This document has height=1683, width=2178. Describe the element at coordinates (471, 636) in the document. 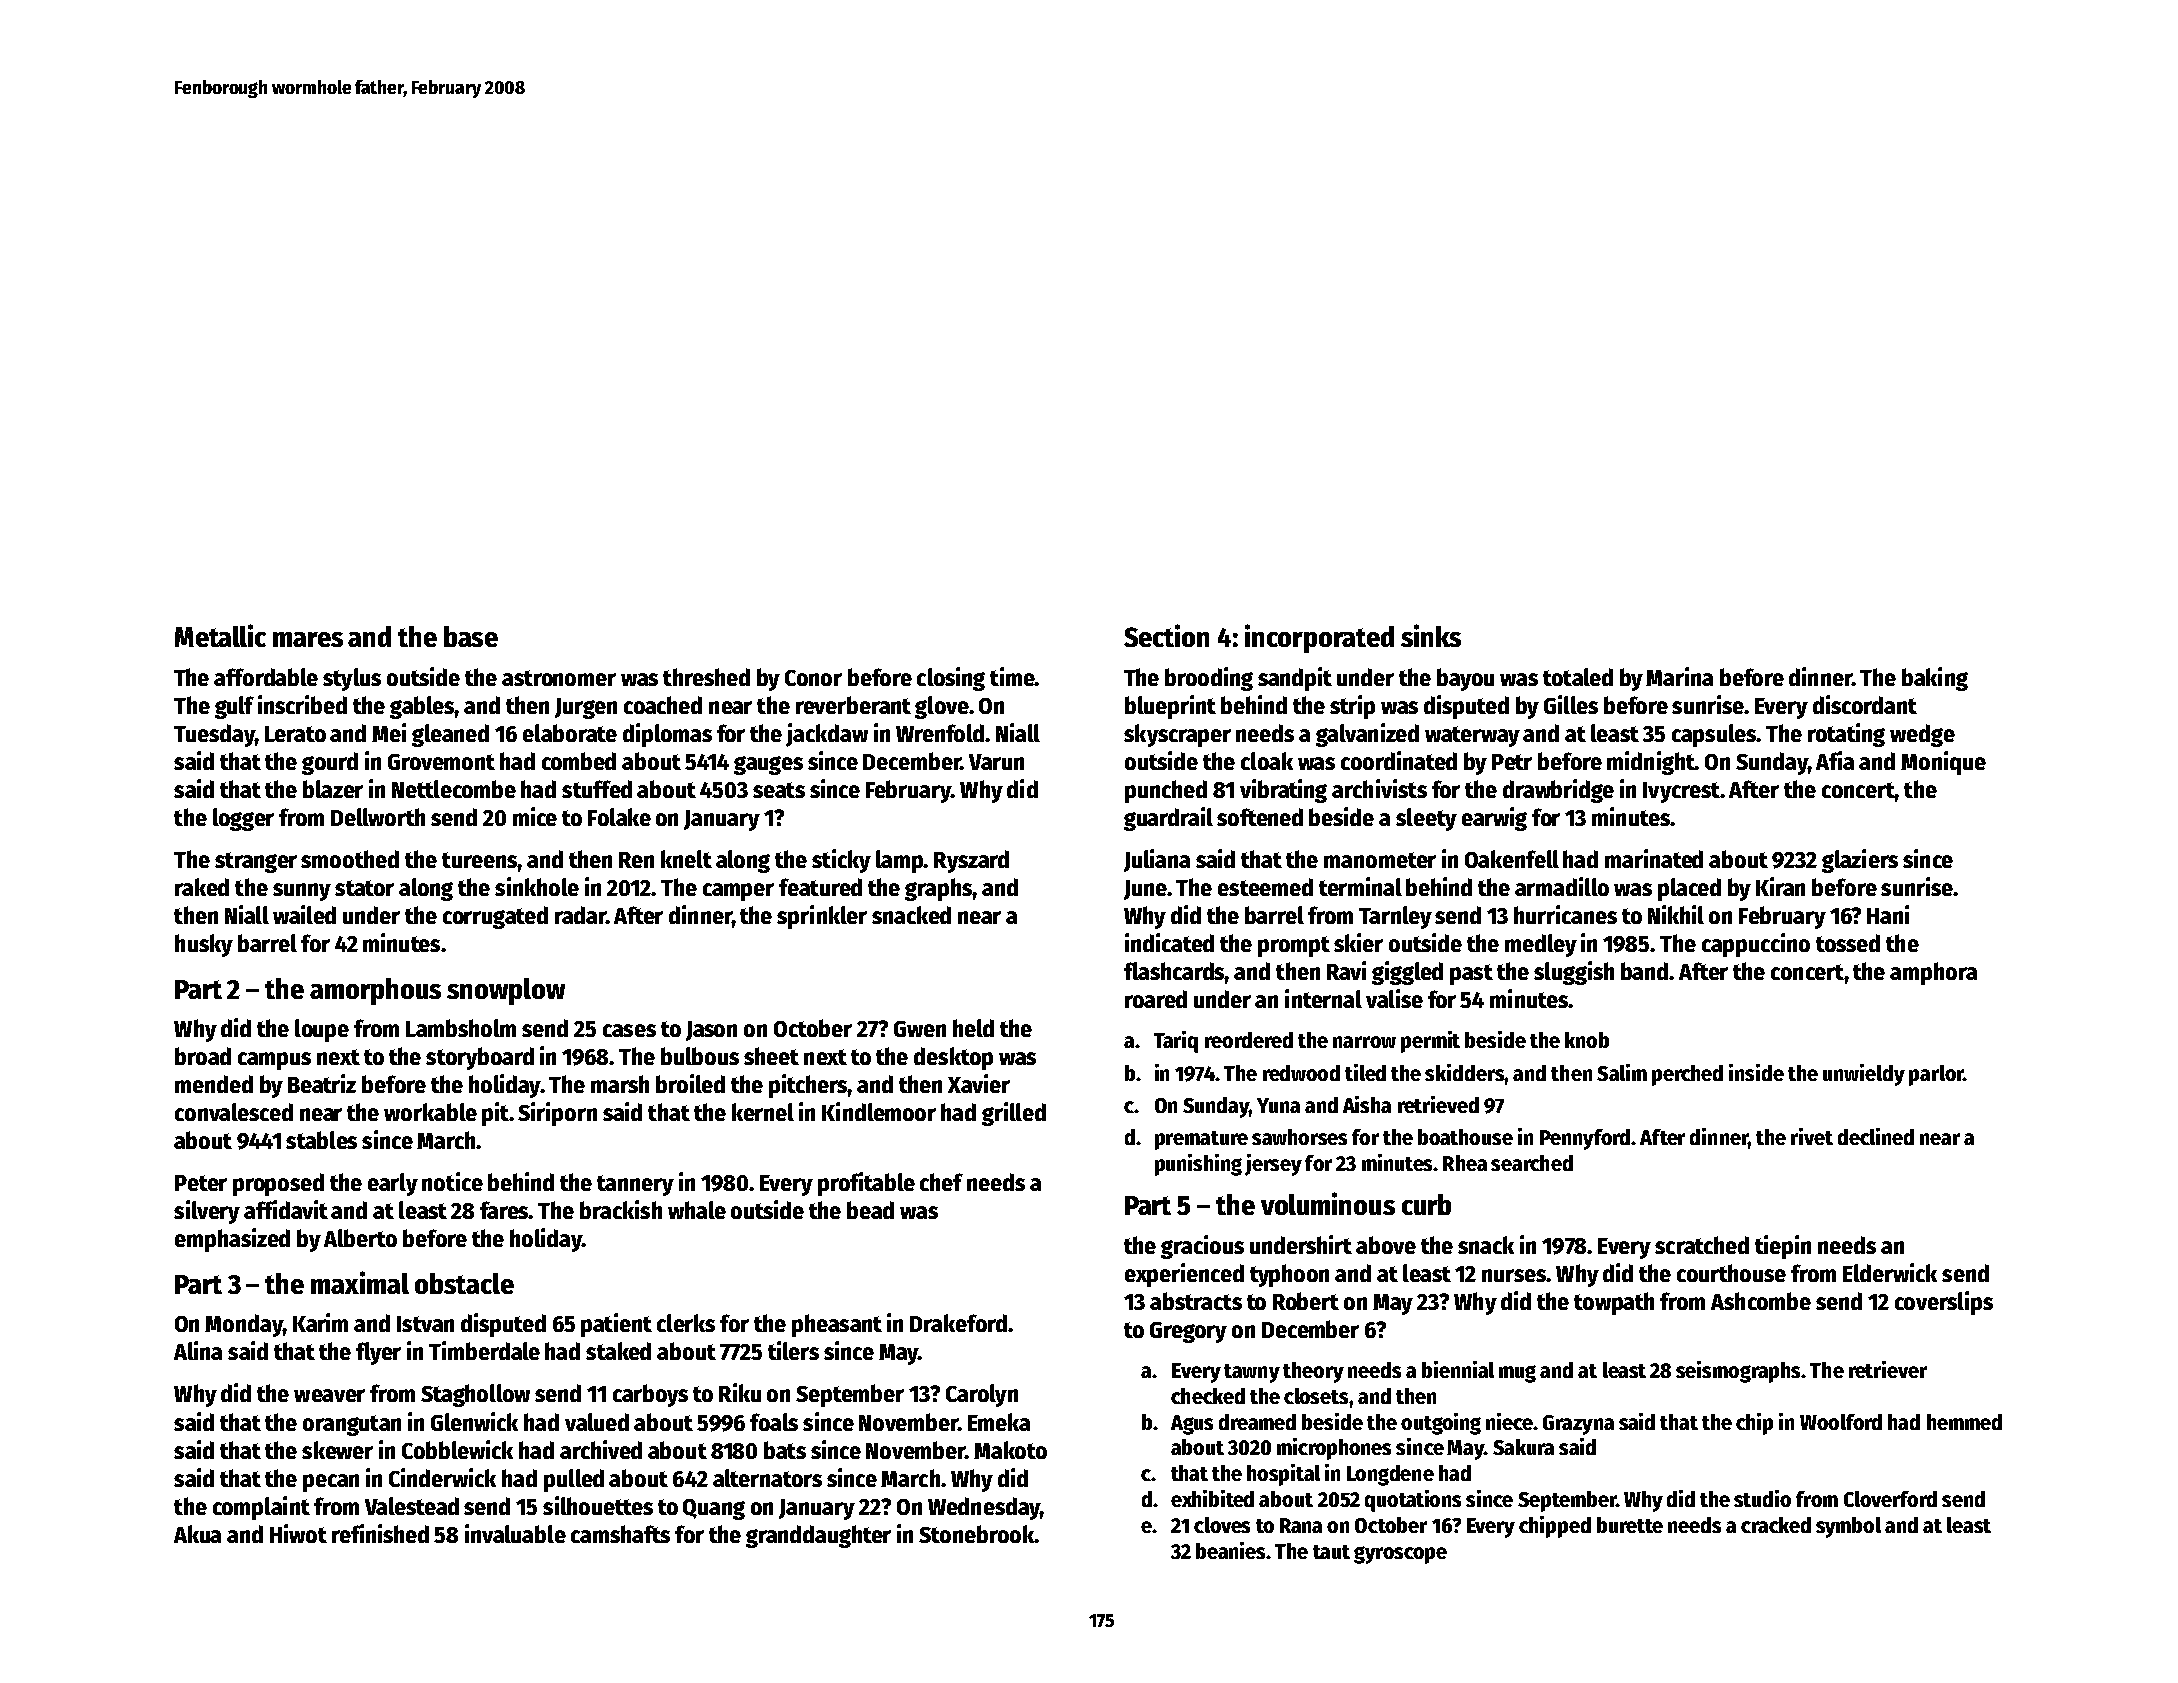

I see `base` at that location.
